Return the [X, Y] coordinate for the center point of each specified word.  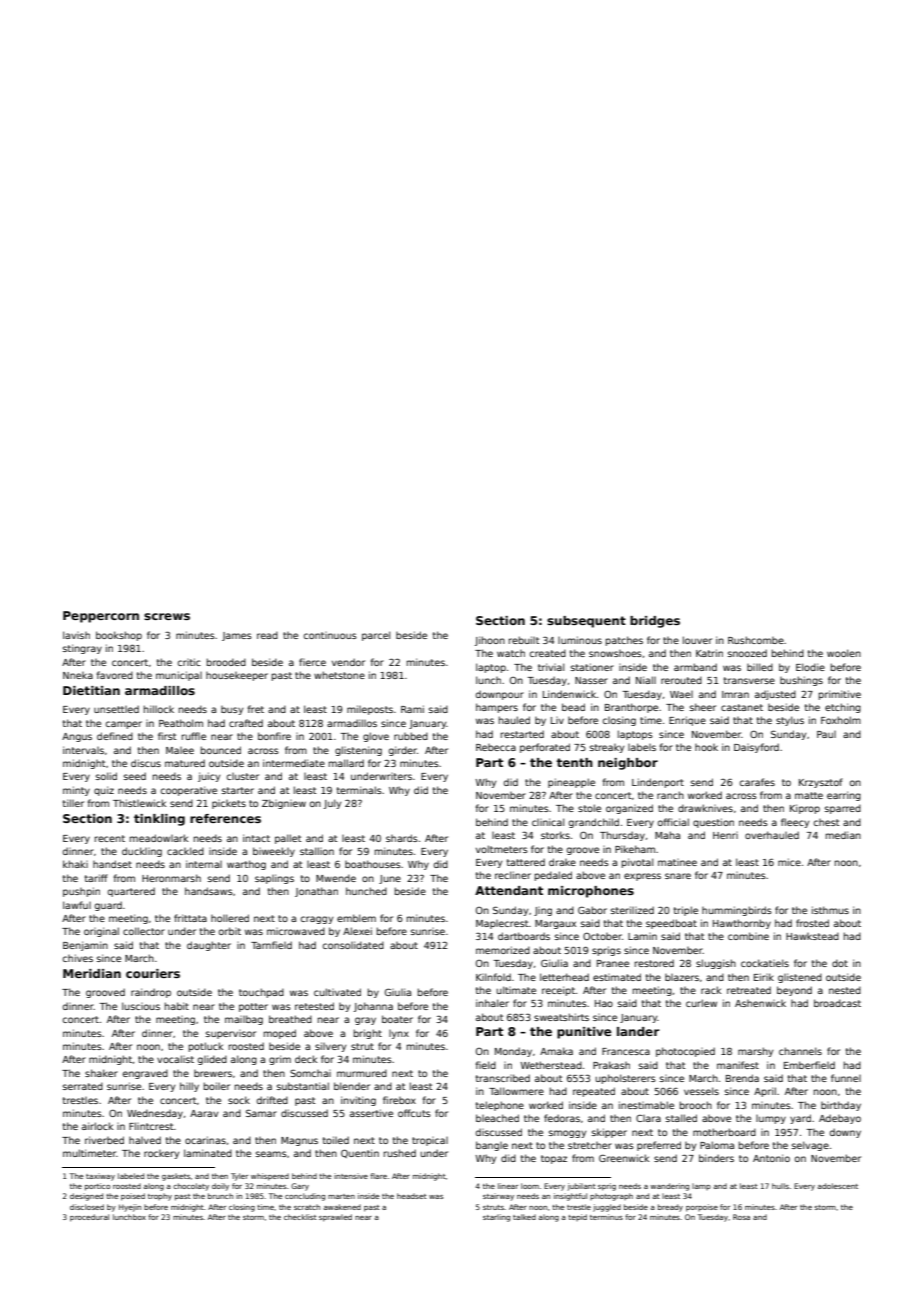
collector [144, 931]
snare [678, 876]
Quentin [360, 1153]
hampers [497, 708]
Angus [77, 737]
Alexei [357, 931]
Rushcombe [756, 640]
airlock [97, 1126]
